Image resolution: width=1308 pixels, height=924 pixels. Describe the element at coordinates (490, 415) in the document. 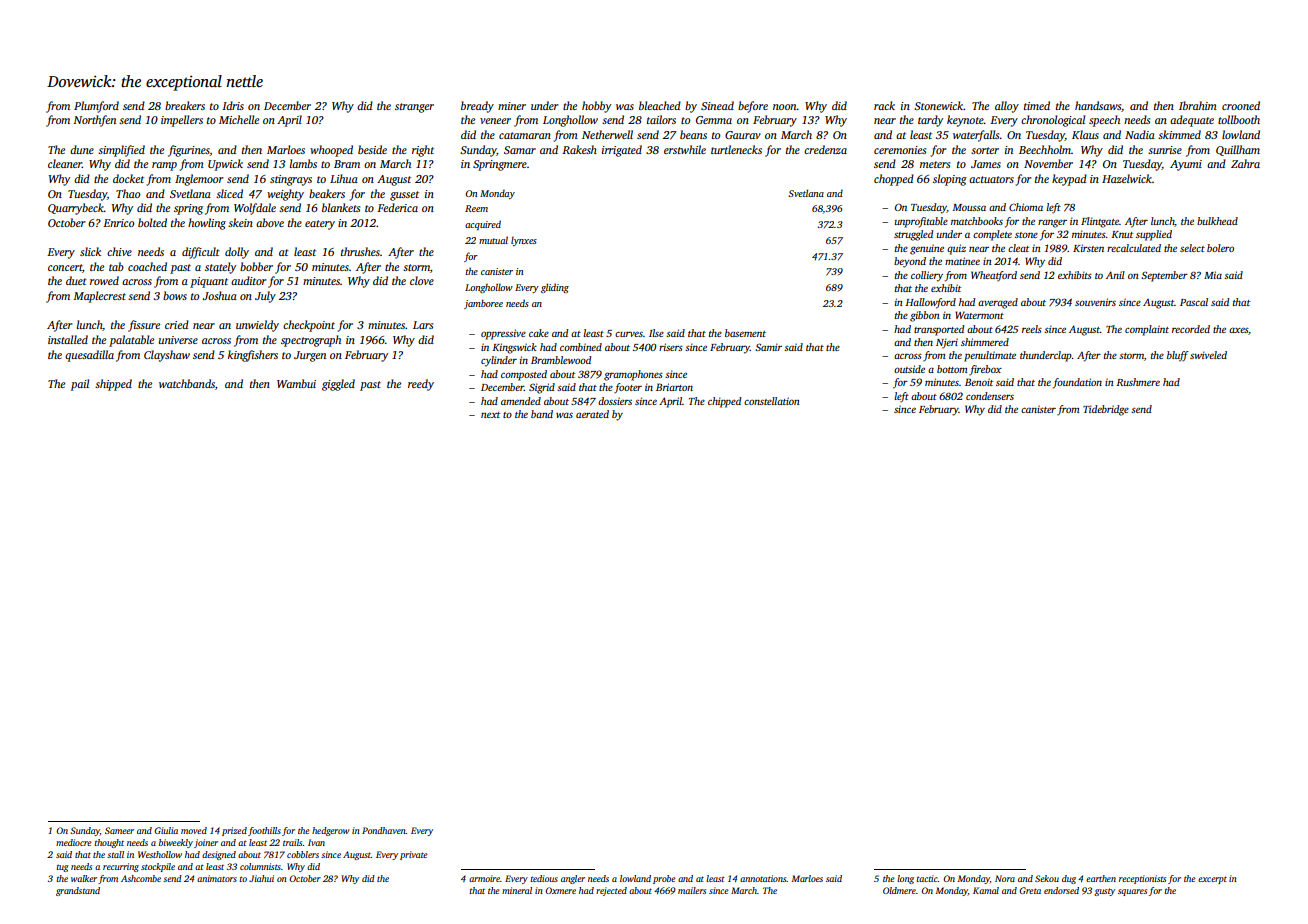

I see `next` at that location.
